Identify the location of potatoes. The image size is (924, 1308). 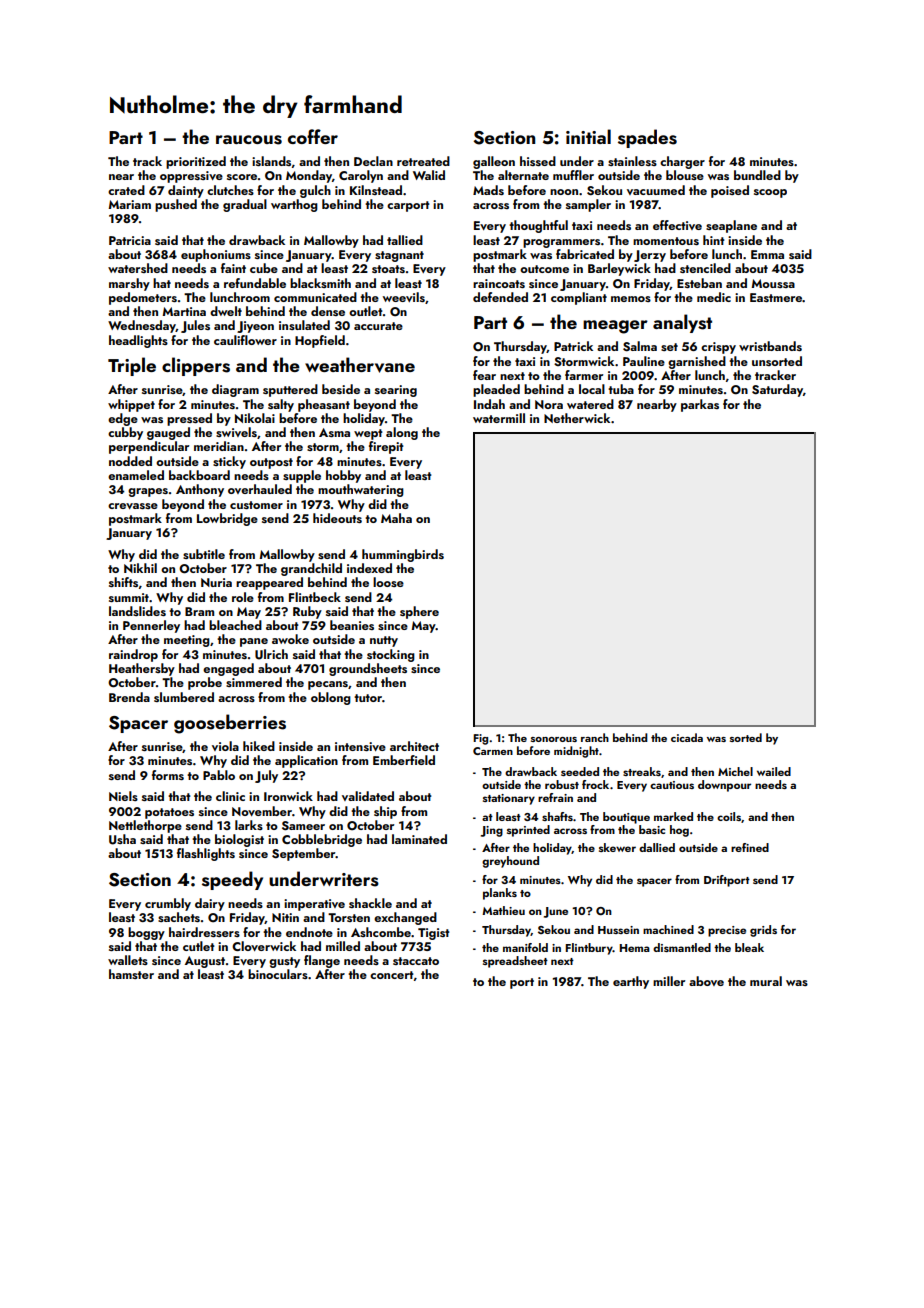
(169, 813).
